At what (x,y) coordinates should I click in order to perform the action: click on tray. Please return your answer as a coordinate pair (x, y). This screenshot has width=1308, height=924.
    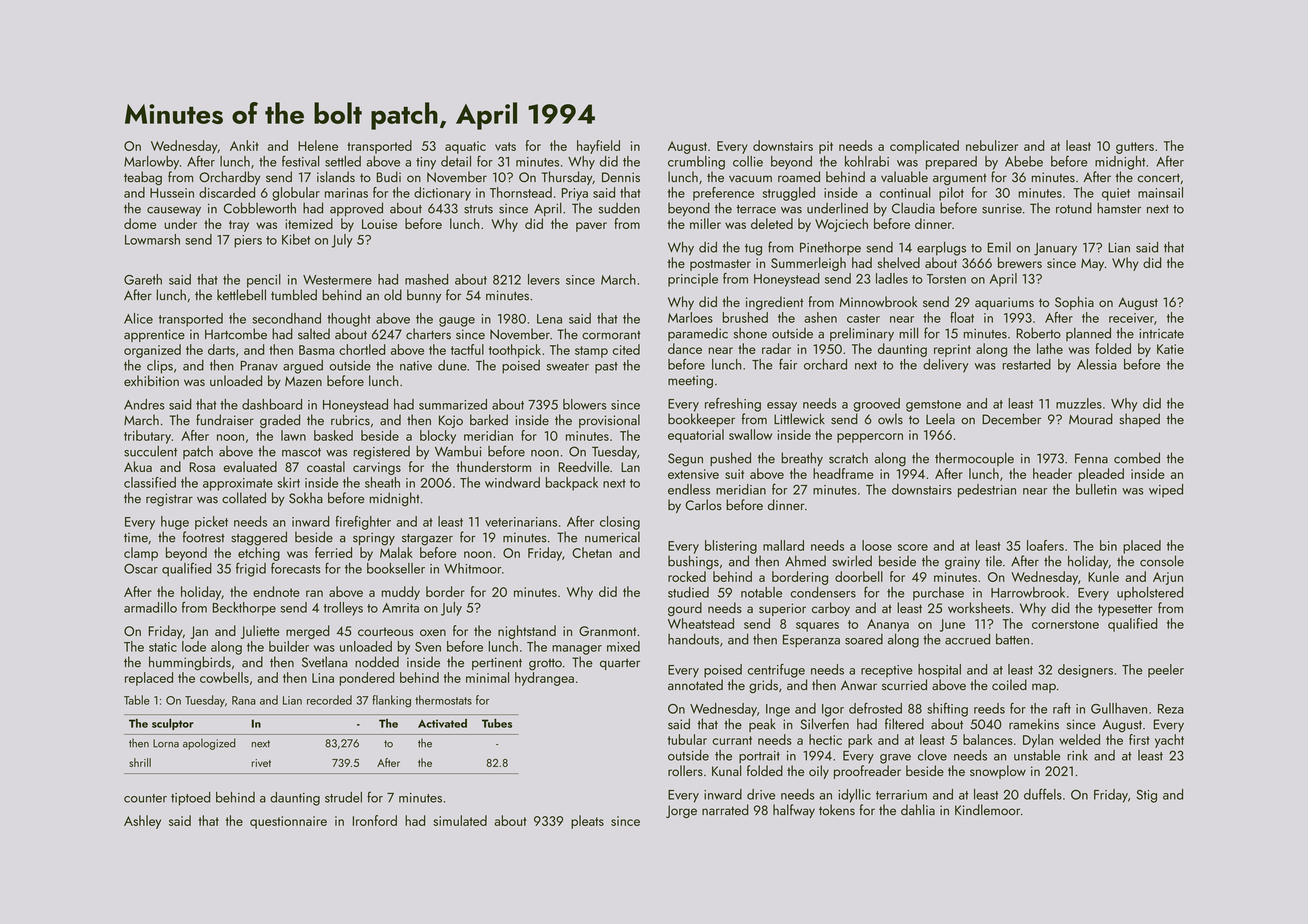
    Looking at the image, I should click on (239, 226).
